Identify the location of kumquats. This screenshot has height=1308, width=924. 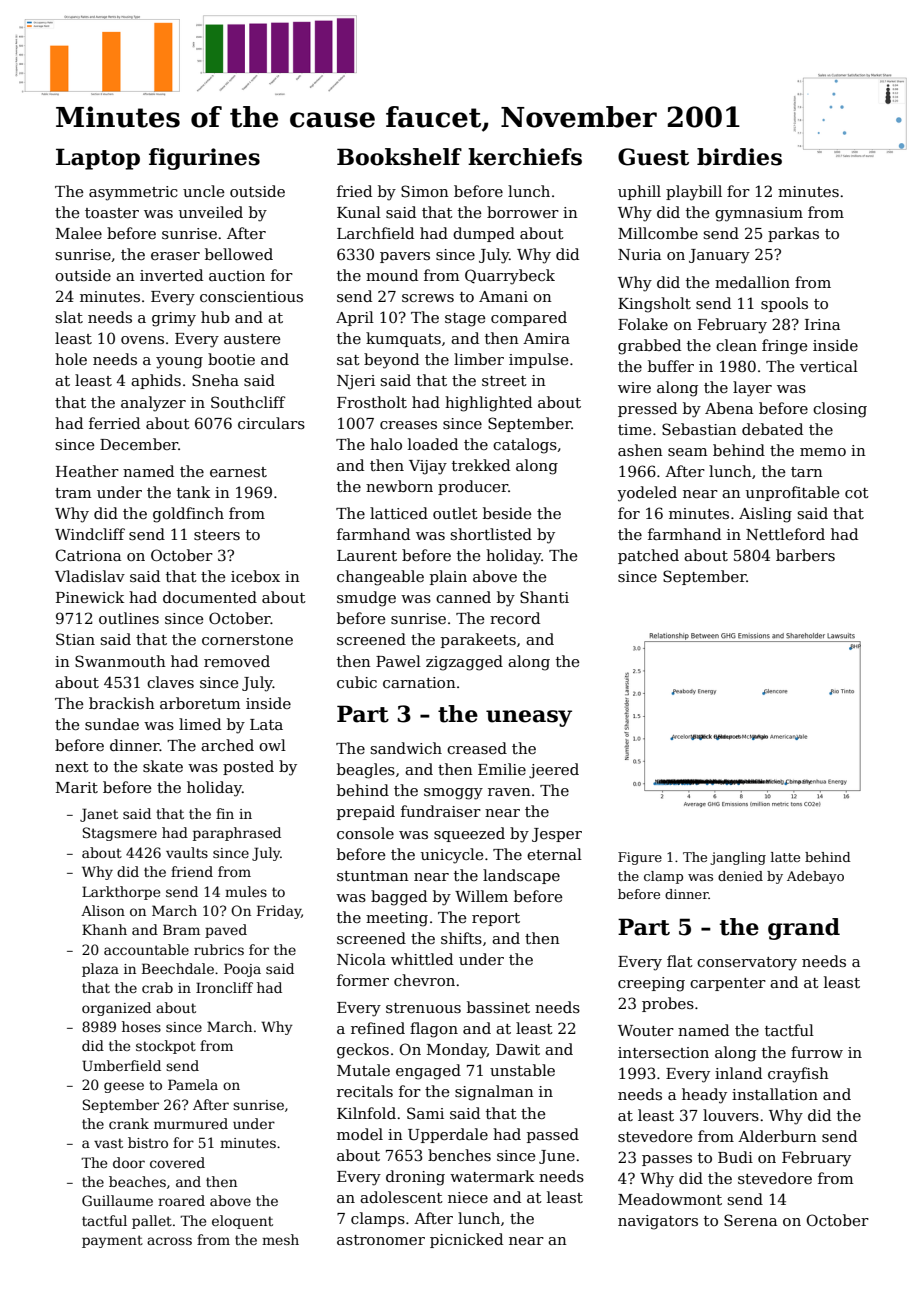
(403, 339).
